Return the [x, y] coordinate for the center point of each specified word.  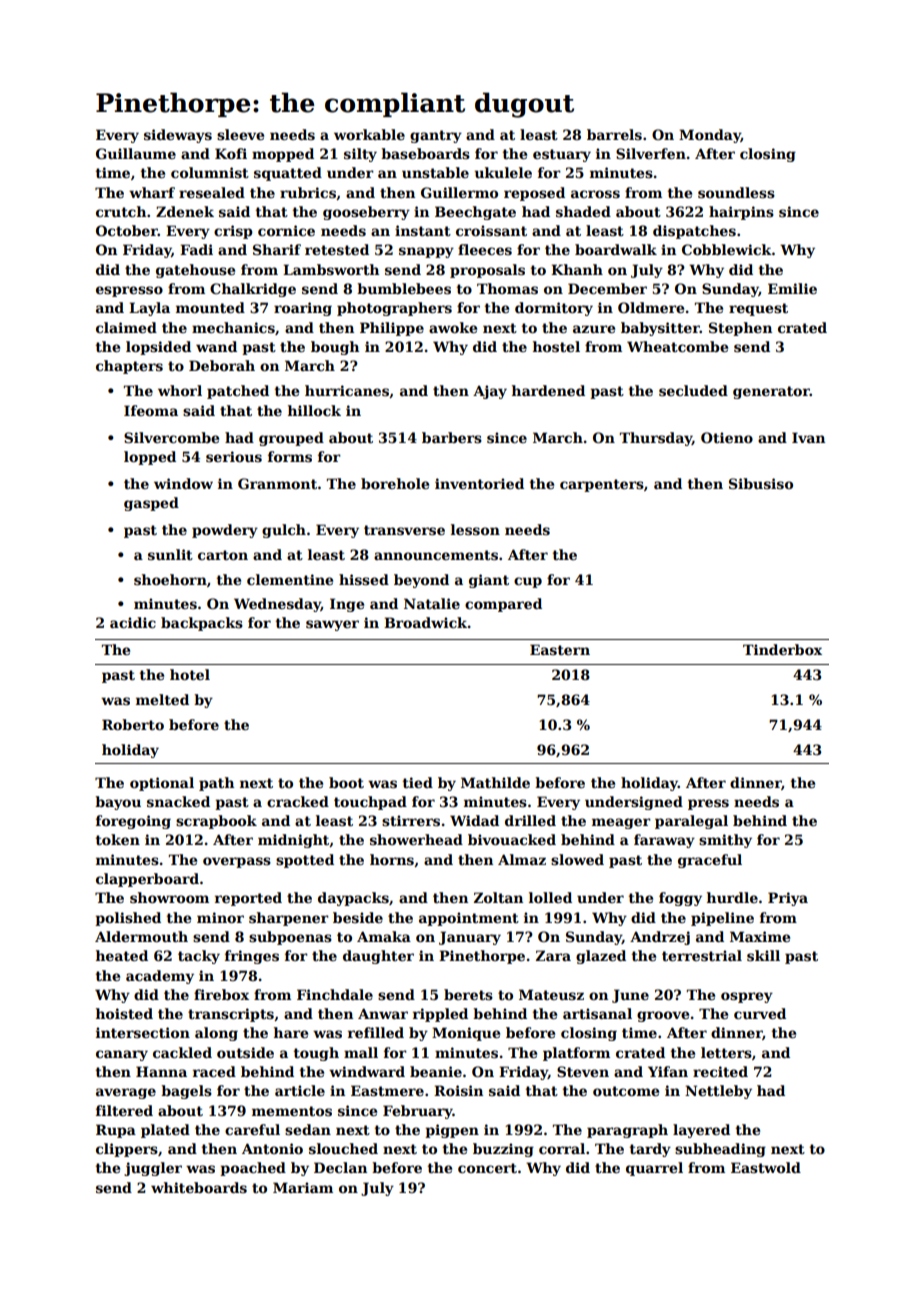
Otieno [727, 437]
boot [346, 782]
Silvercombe [171, 437]
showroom [169, 897]
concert [487, 1168]
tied [417, 782]
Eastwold [766, 1167]
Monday [710, 136]
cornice [286, 230]
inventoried [479, 483]
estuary [562, 155]
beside [358, 917]
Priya [788, 899]
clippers [127, 1150]
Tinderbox [782, 649]
